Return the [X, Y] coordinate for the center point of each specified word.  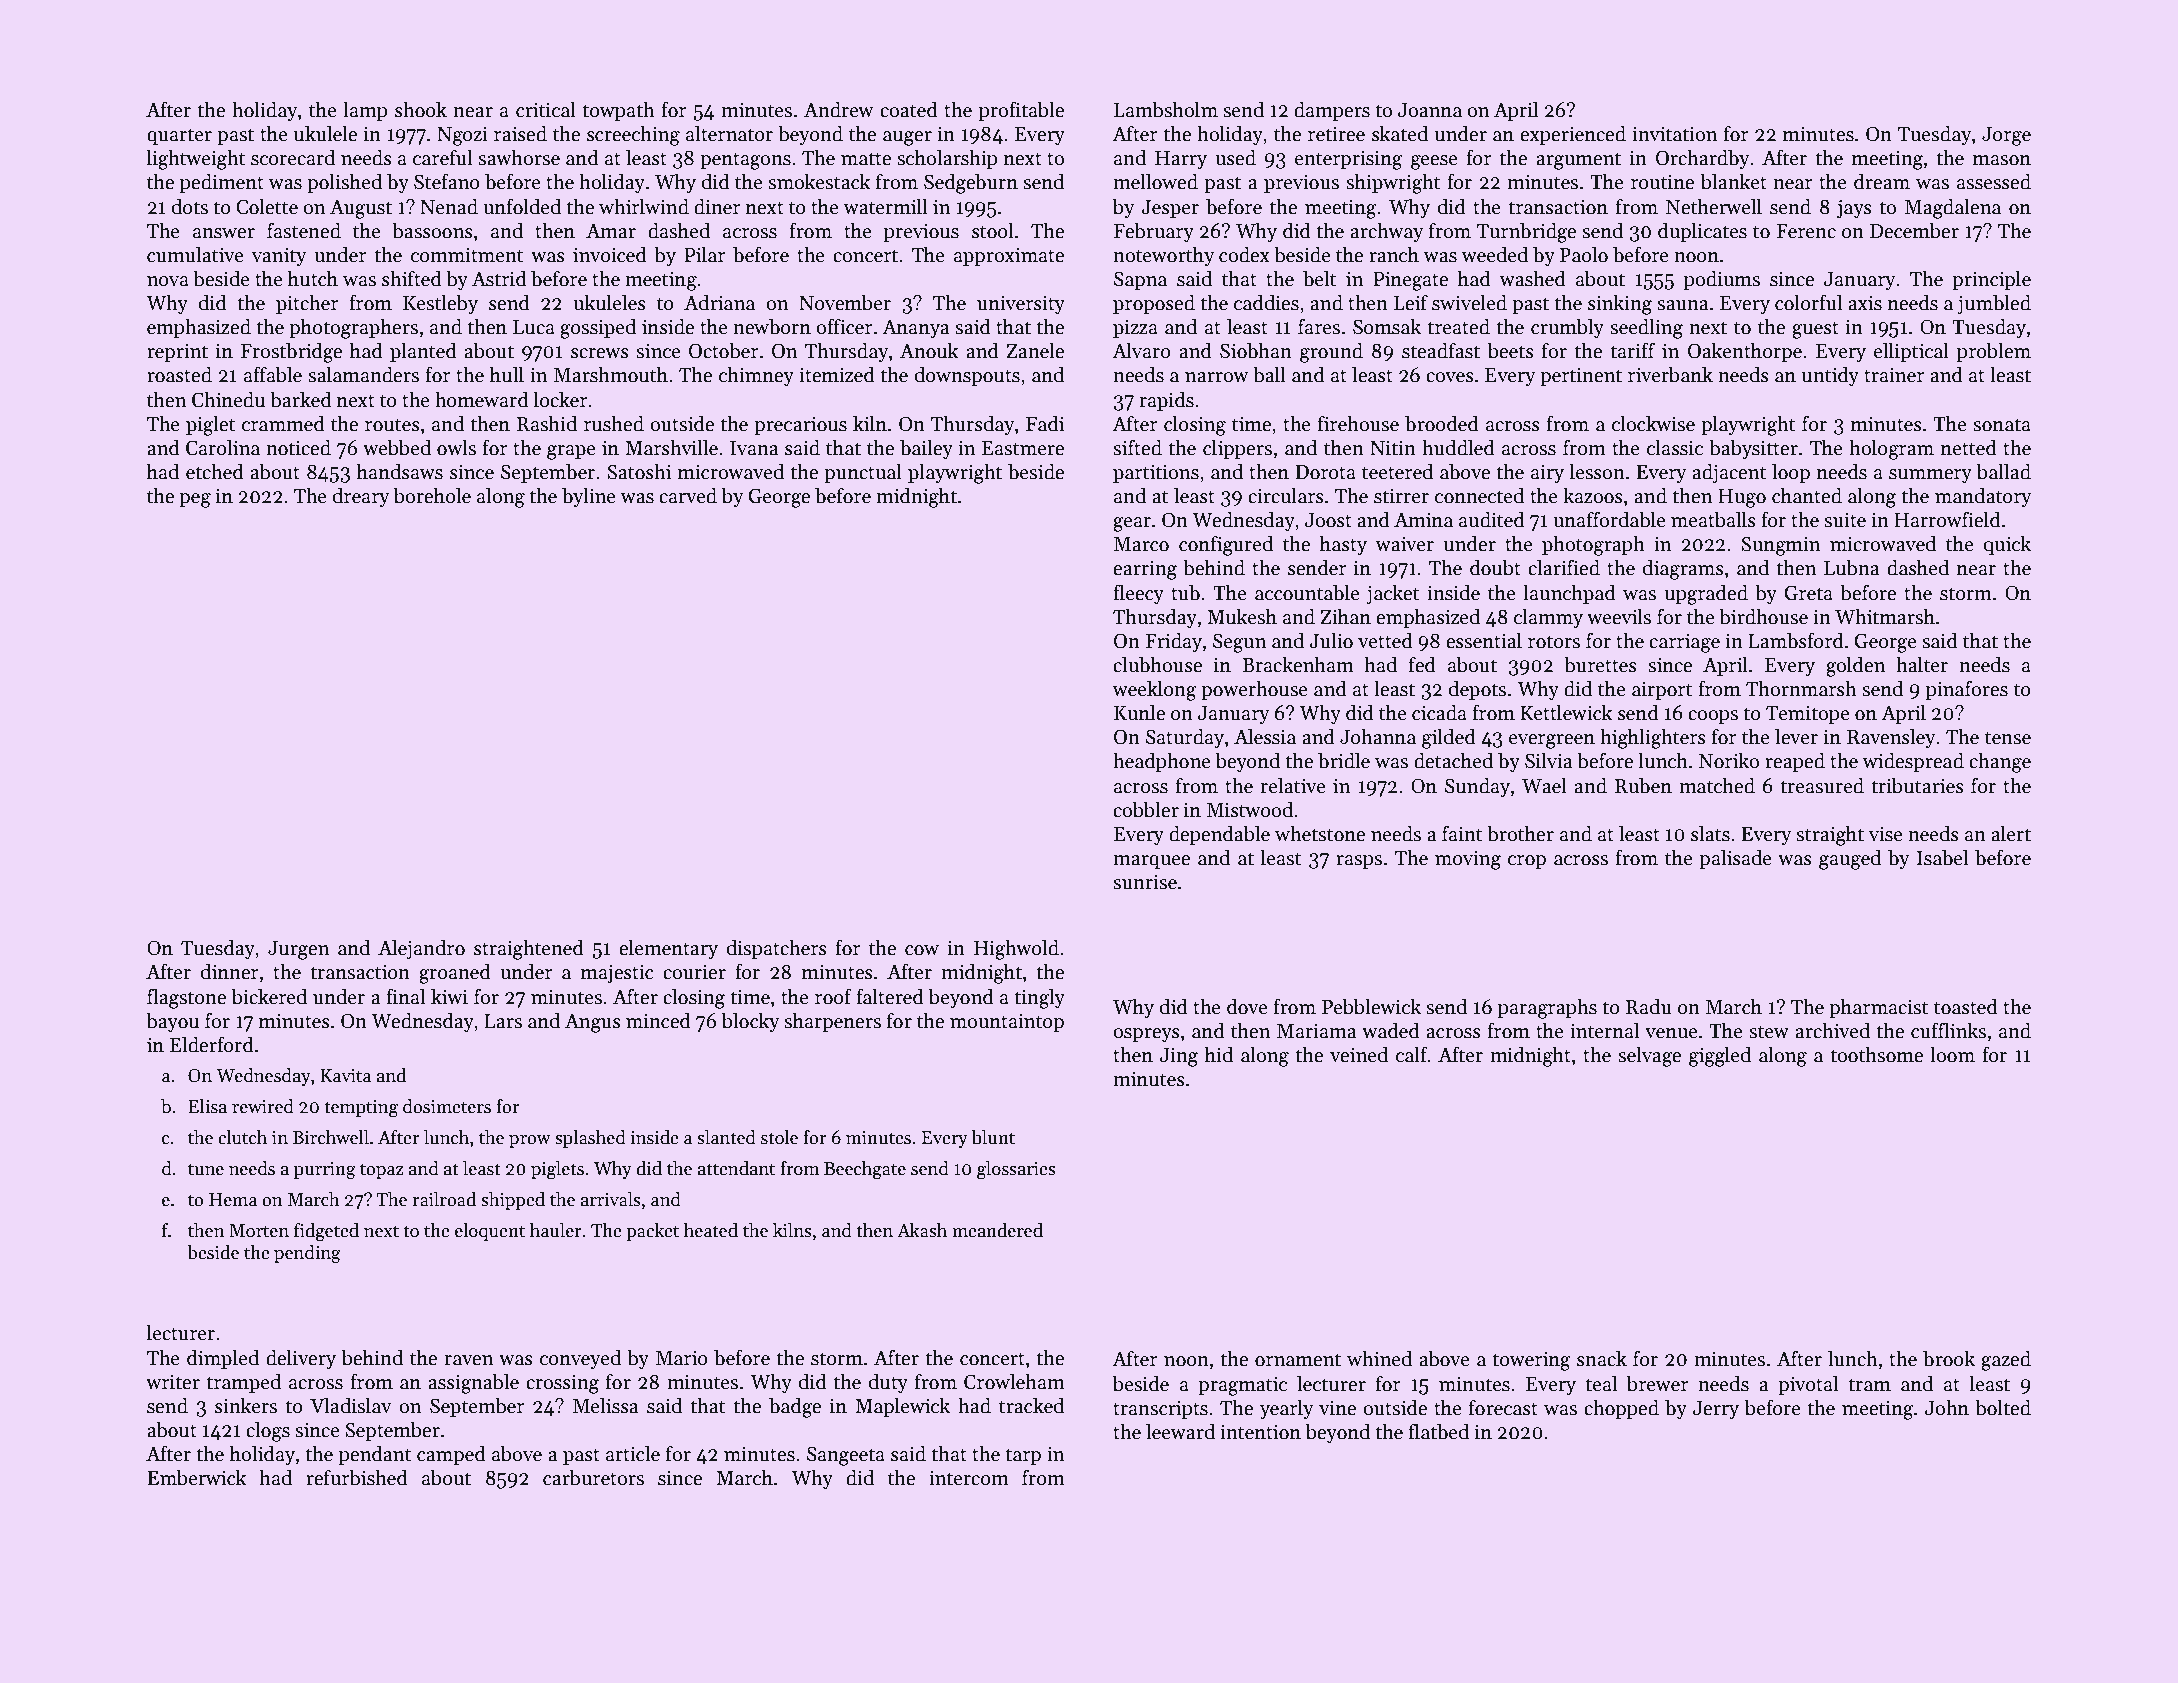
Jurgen [298, 950]
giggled [1720, 1056]
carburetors [593, 1477]
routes [392, 425]
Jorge [2006, 136]
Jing [1179, 1057]
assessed [1994, 181]
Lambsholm [1166, 109]
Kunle [1139, 712]
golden [1855, 666]
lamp [365, 111]
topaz [382, 1171]
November [845, 302]
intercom [969, 1478]
